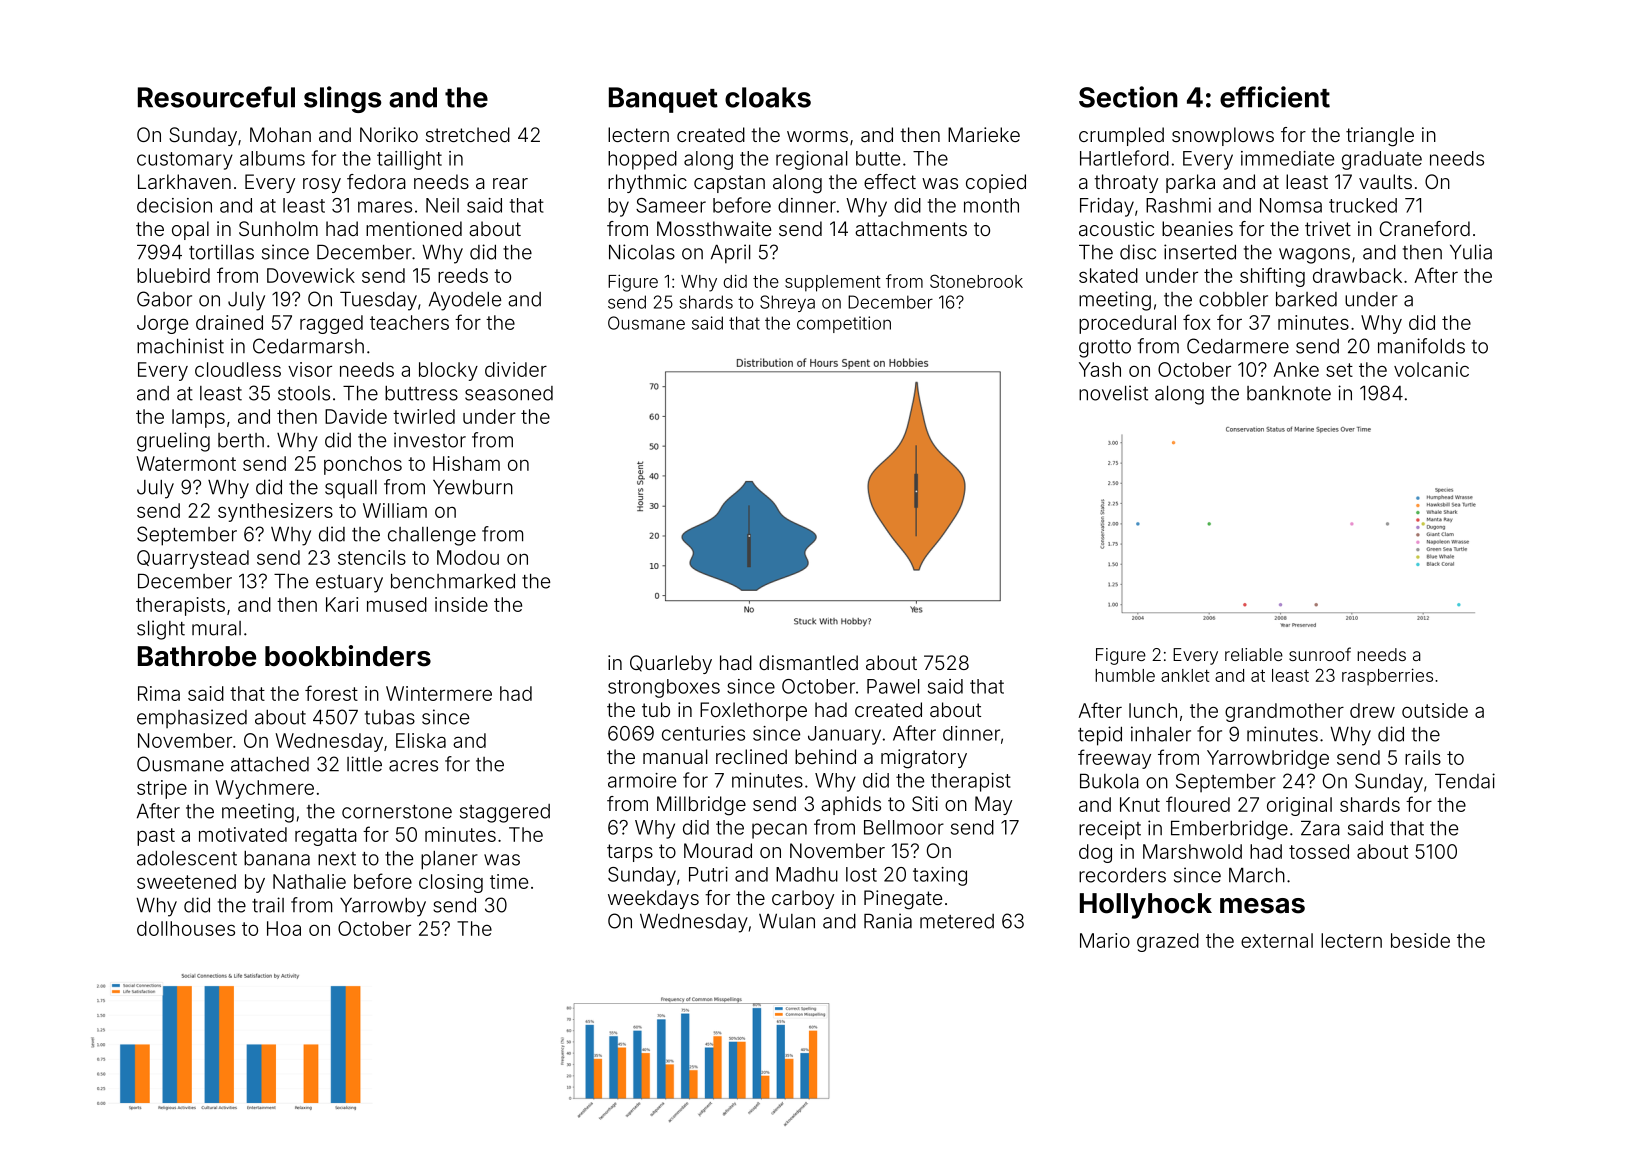 The width and height of the document is (1635, 1156). I want to click on Yash, so click(1100, 369).
